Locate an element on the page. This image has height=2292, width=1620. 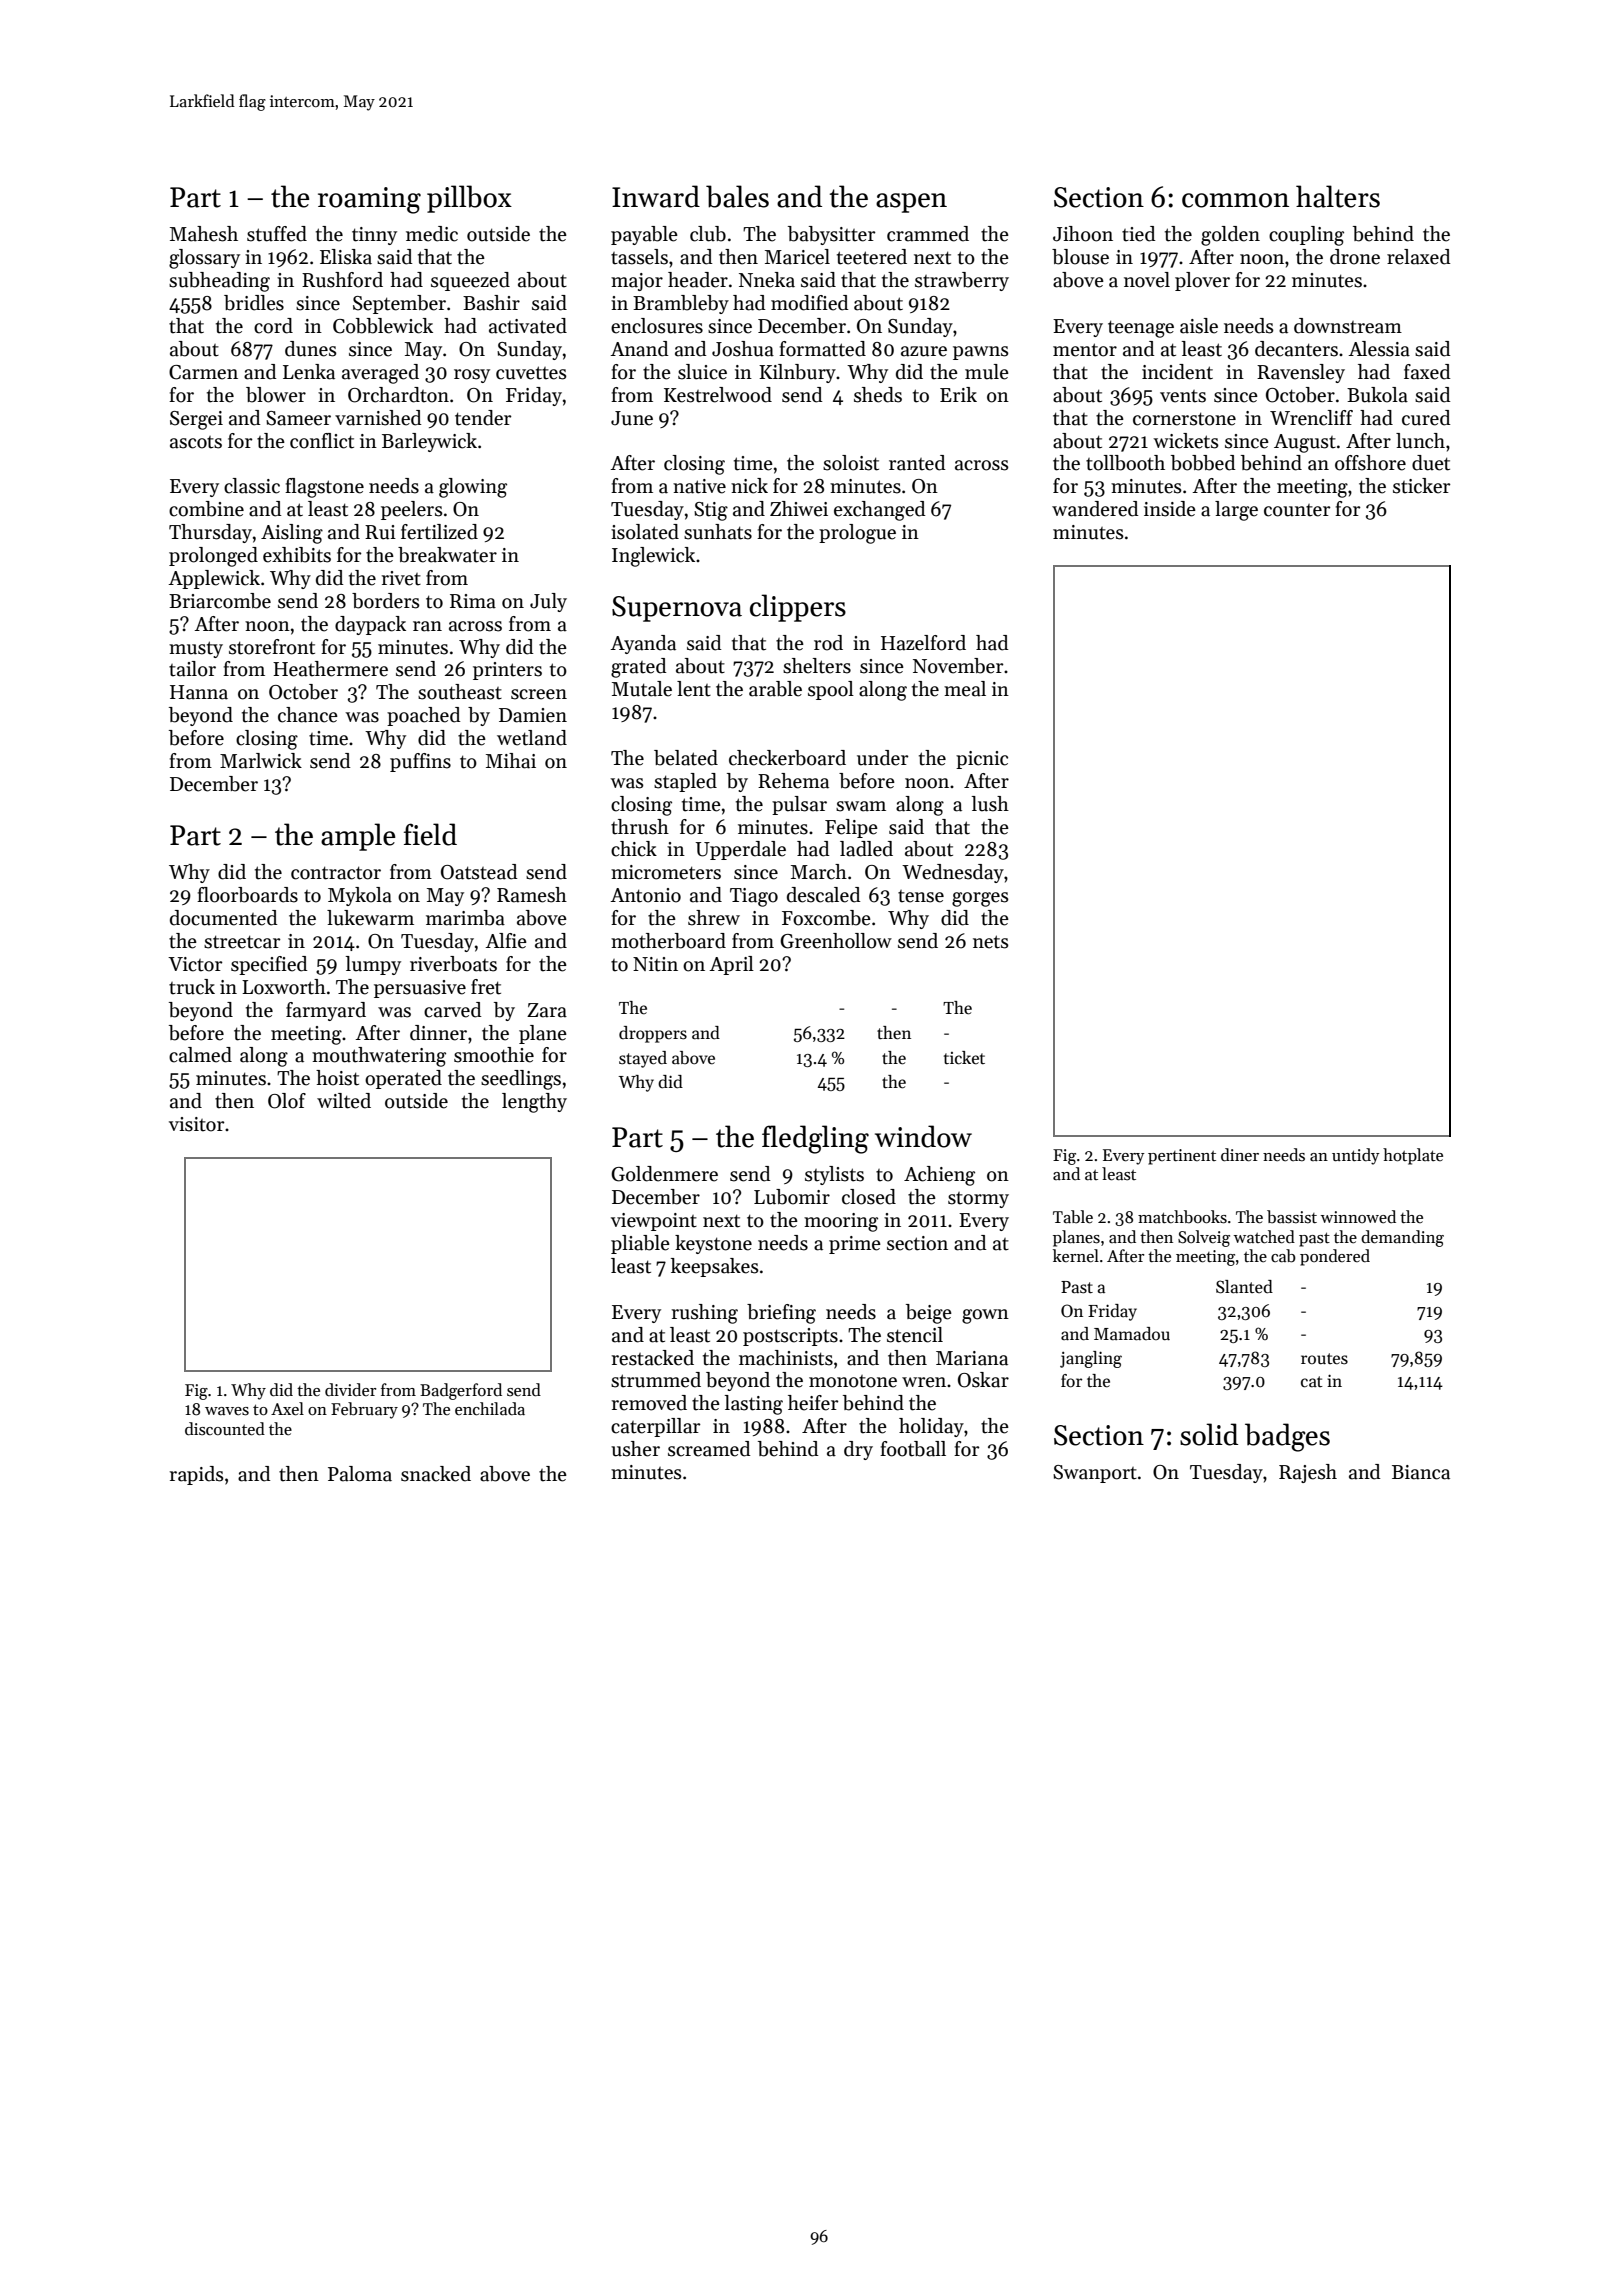
native is located at coordinates (699, 486).
